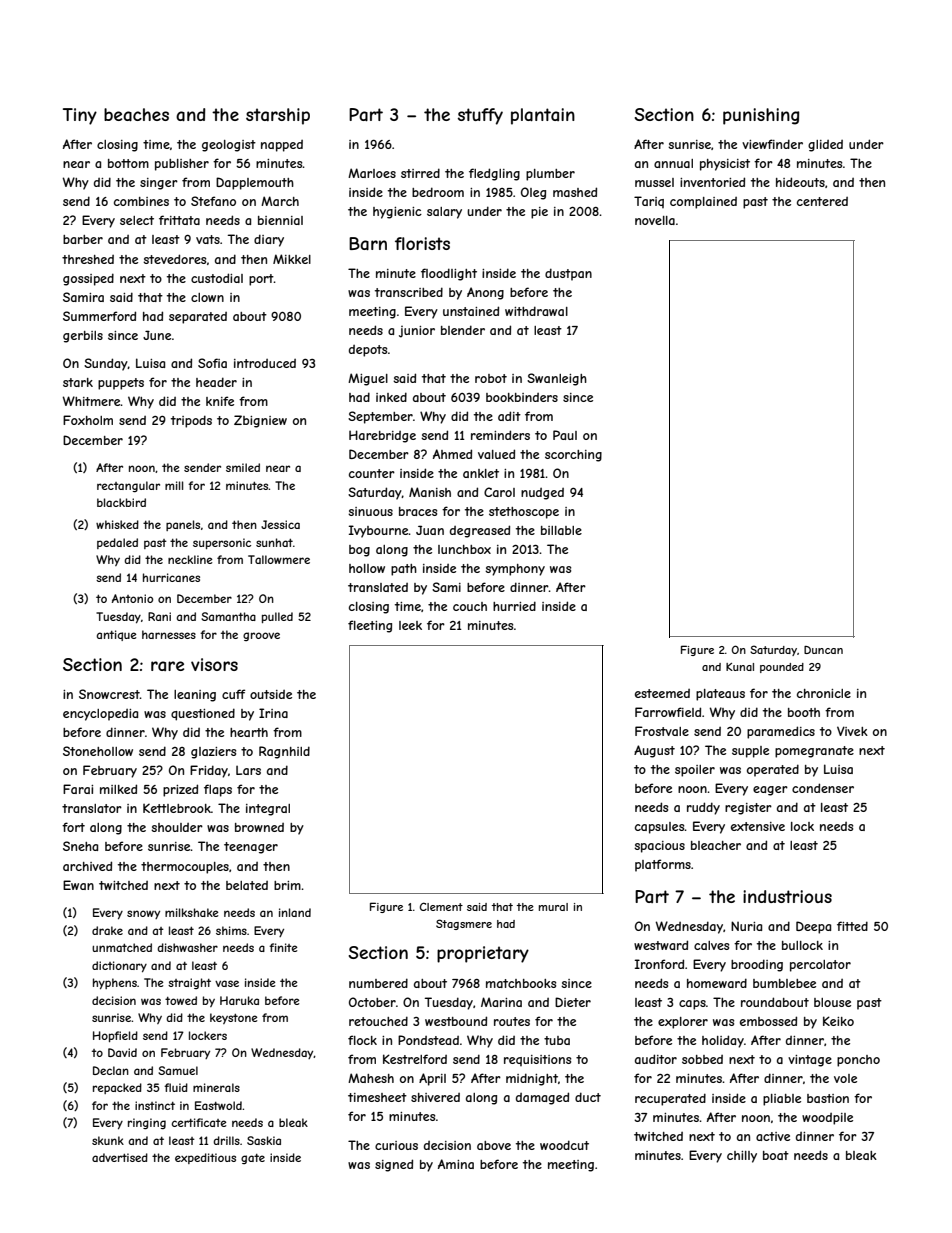  I want to click on Swanleigh, so click(557, 379).
